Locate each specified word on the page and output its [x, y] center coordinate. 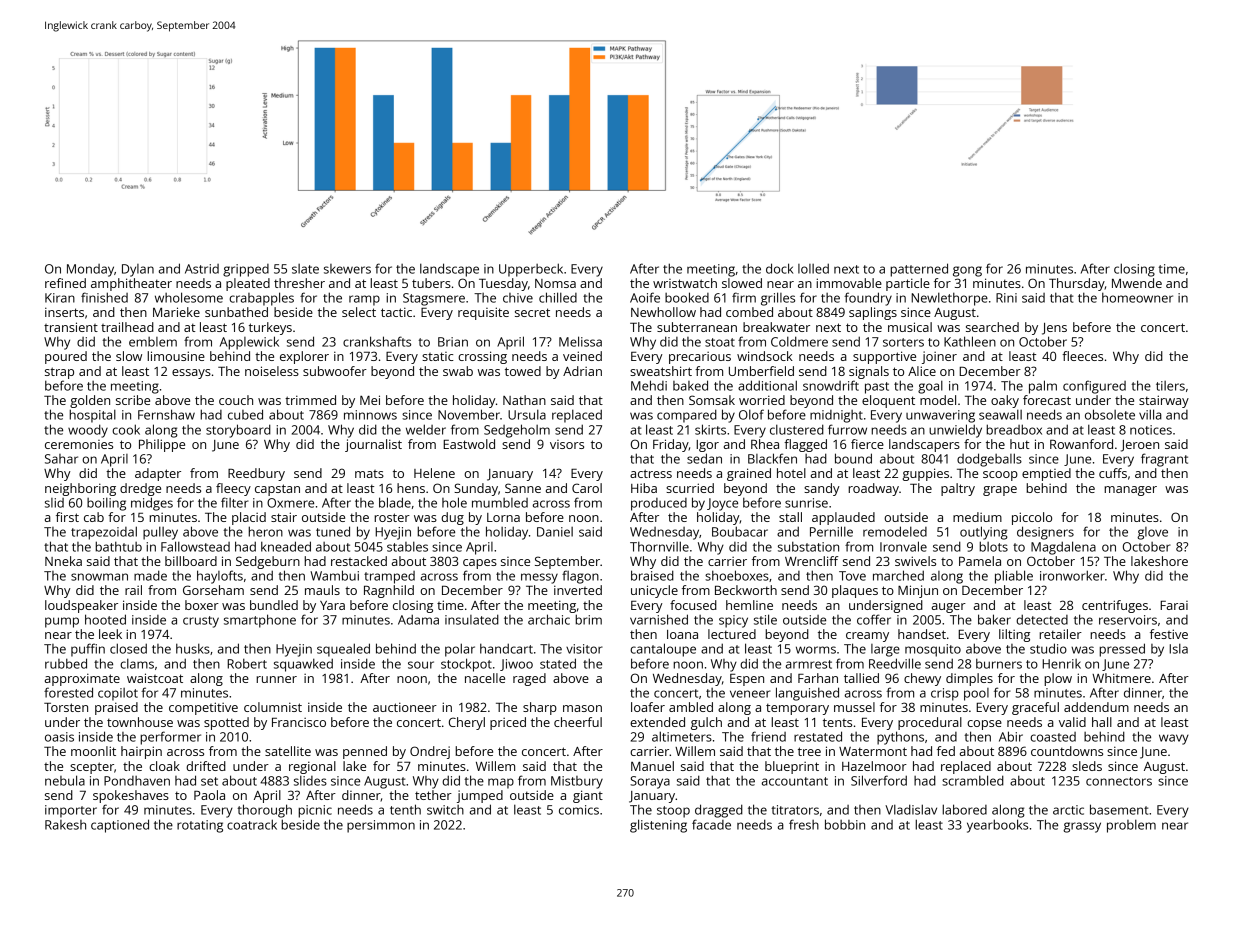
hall [1102, 722]
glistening [658, 826]
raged [529, 679]
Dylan [138, 270]
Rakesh [65, 825]
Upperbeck [531, 270]
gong [967, 271]
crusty [201, 622]
